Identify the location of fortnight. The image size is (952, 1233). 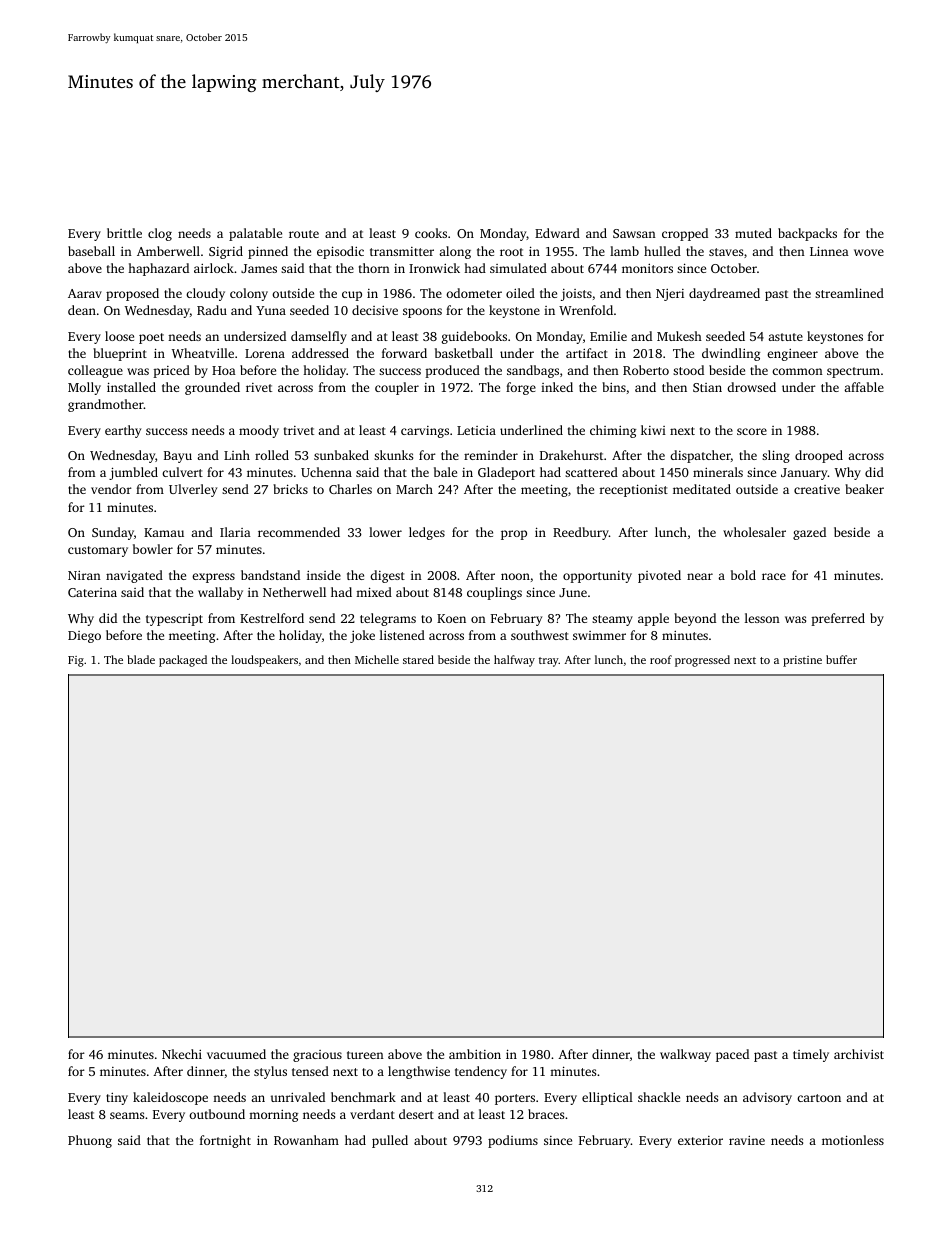
(225, 1141).
